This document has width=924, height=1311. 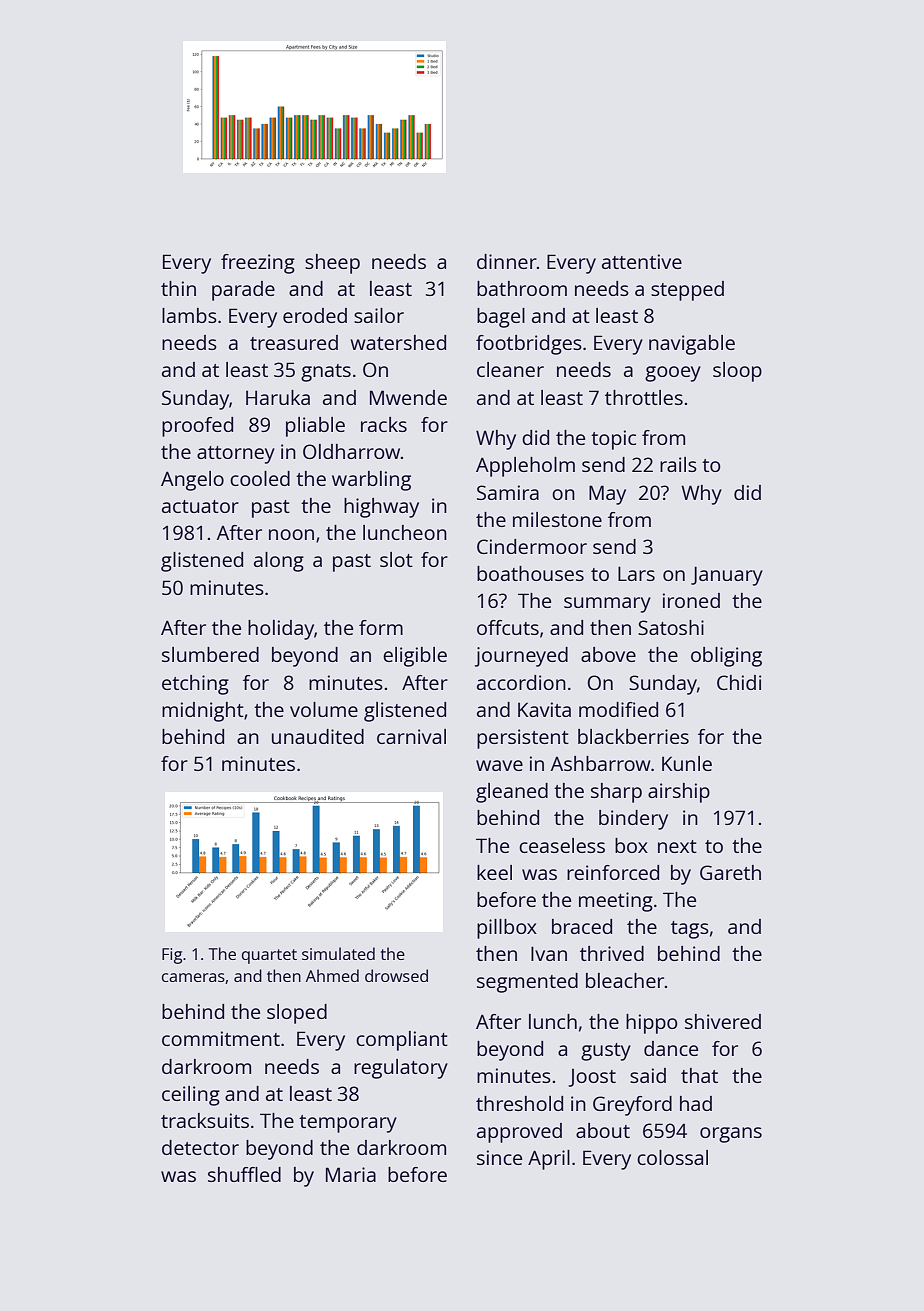 What do you see at coordinates (396, 559) in the document?
I see `slot` at bounding box center [396, 559].
